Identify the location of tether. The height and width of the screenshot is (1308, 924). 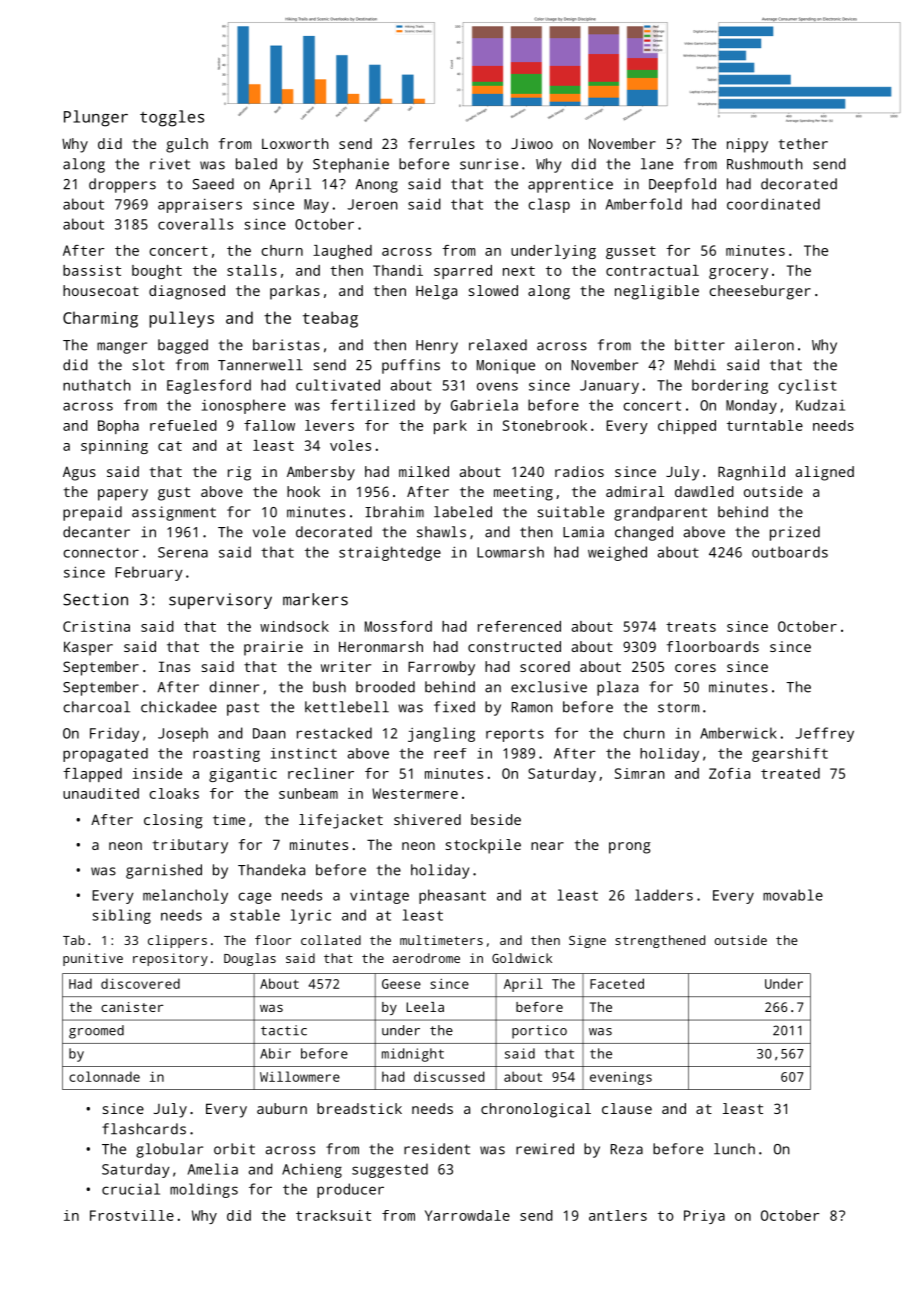
(803, 143).
